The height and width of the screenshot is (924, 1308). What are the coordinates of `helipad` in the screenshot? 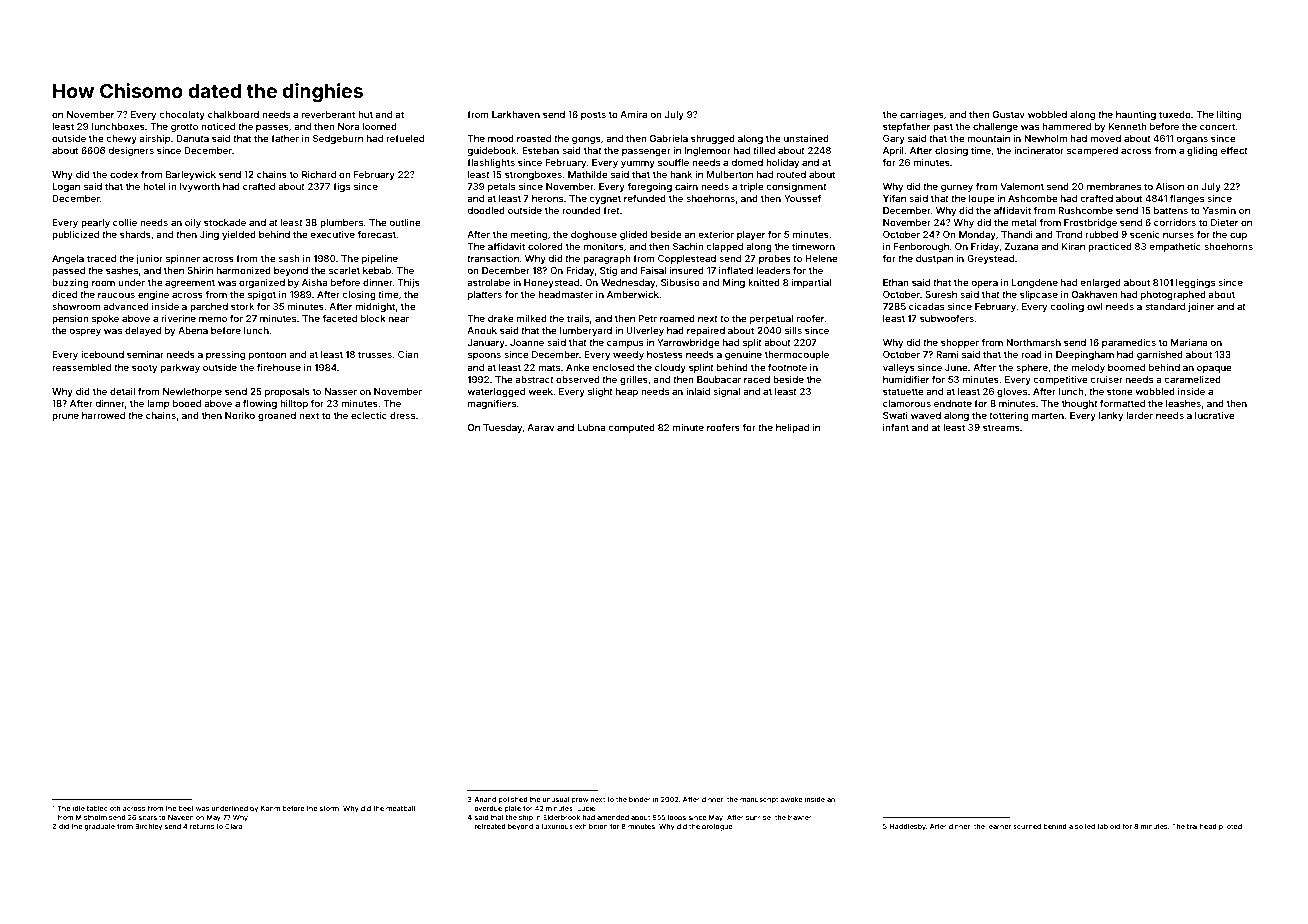 It's located at (792, 428).
